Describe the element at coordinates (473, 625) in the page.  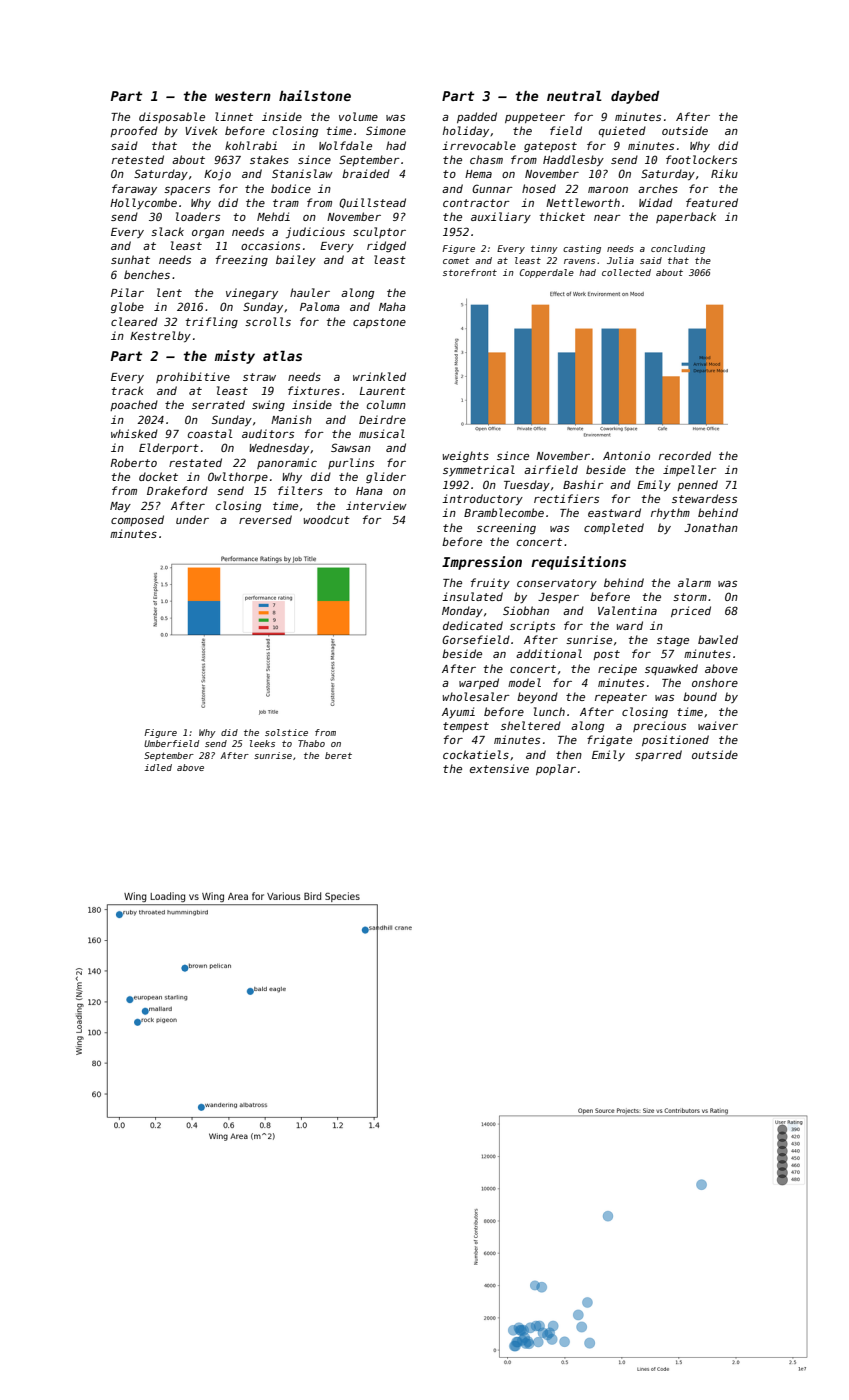
I see `dedicated` at that location.
